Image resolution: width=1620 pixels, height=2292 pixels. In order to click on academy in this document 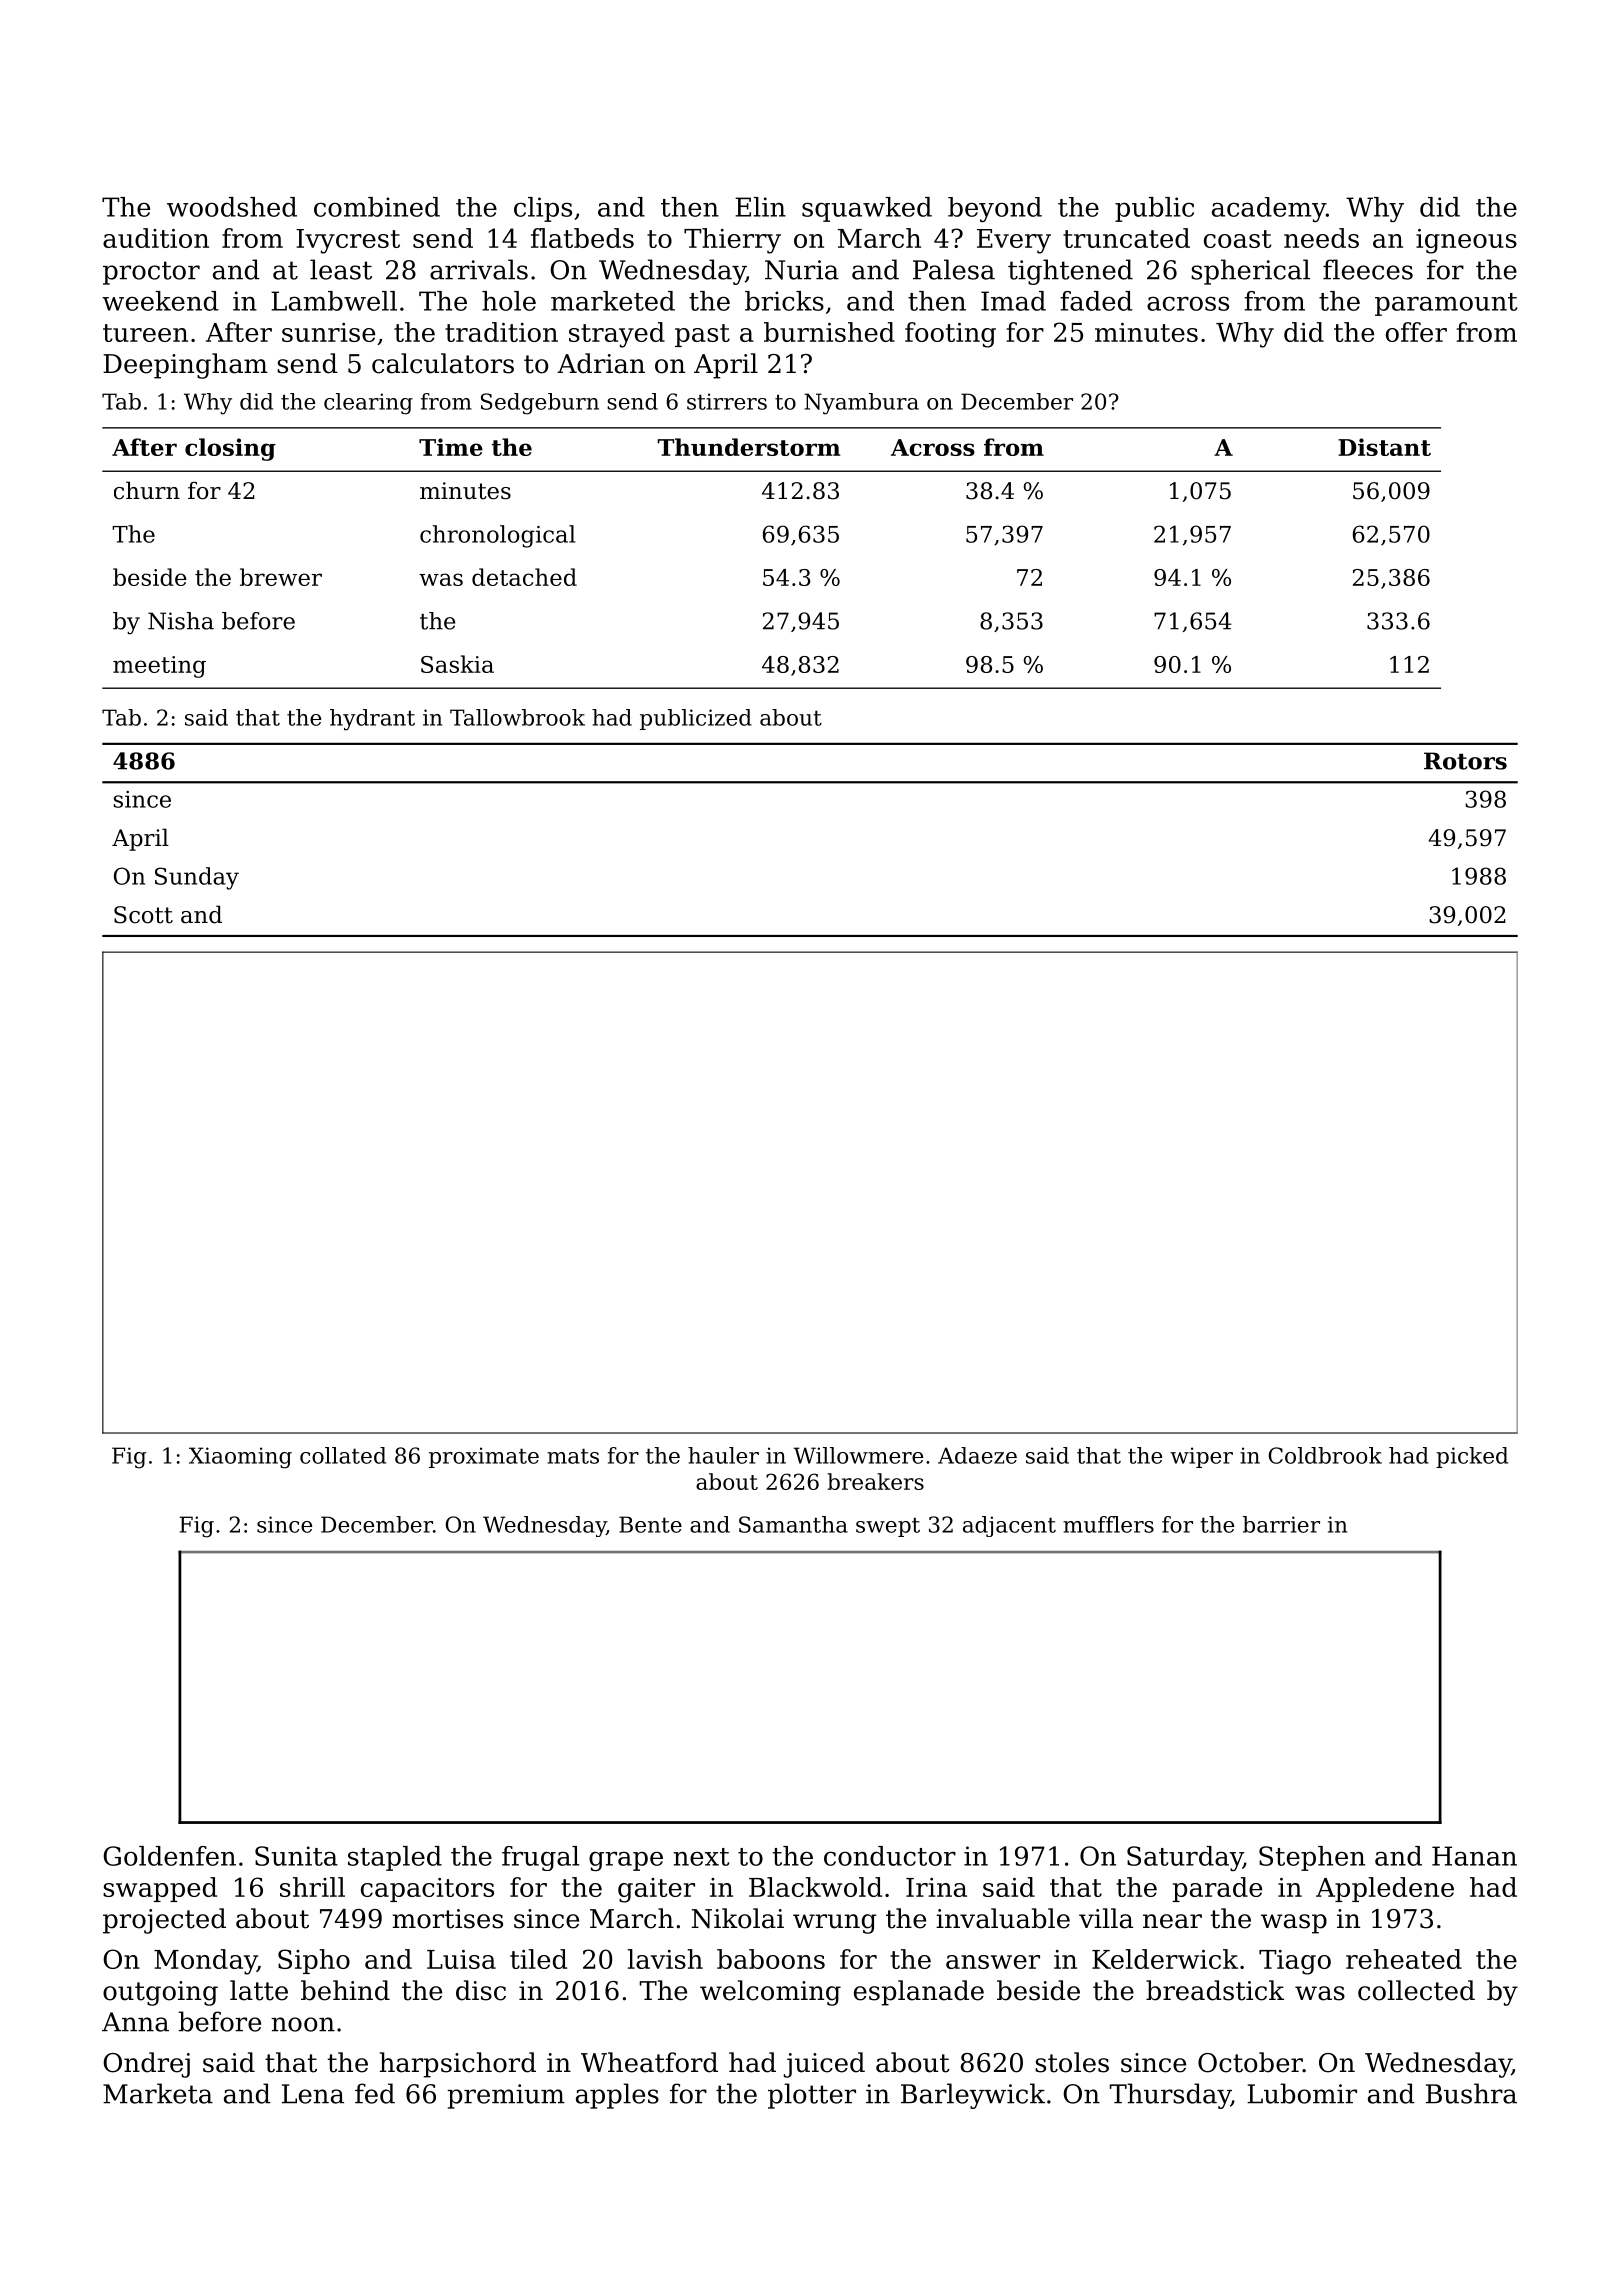, I will do `click(1269, 209)`.
